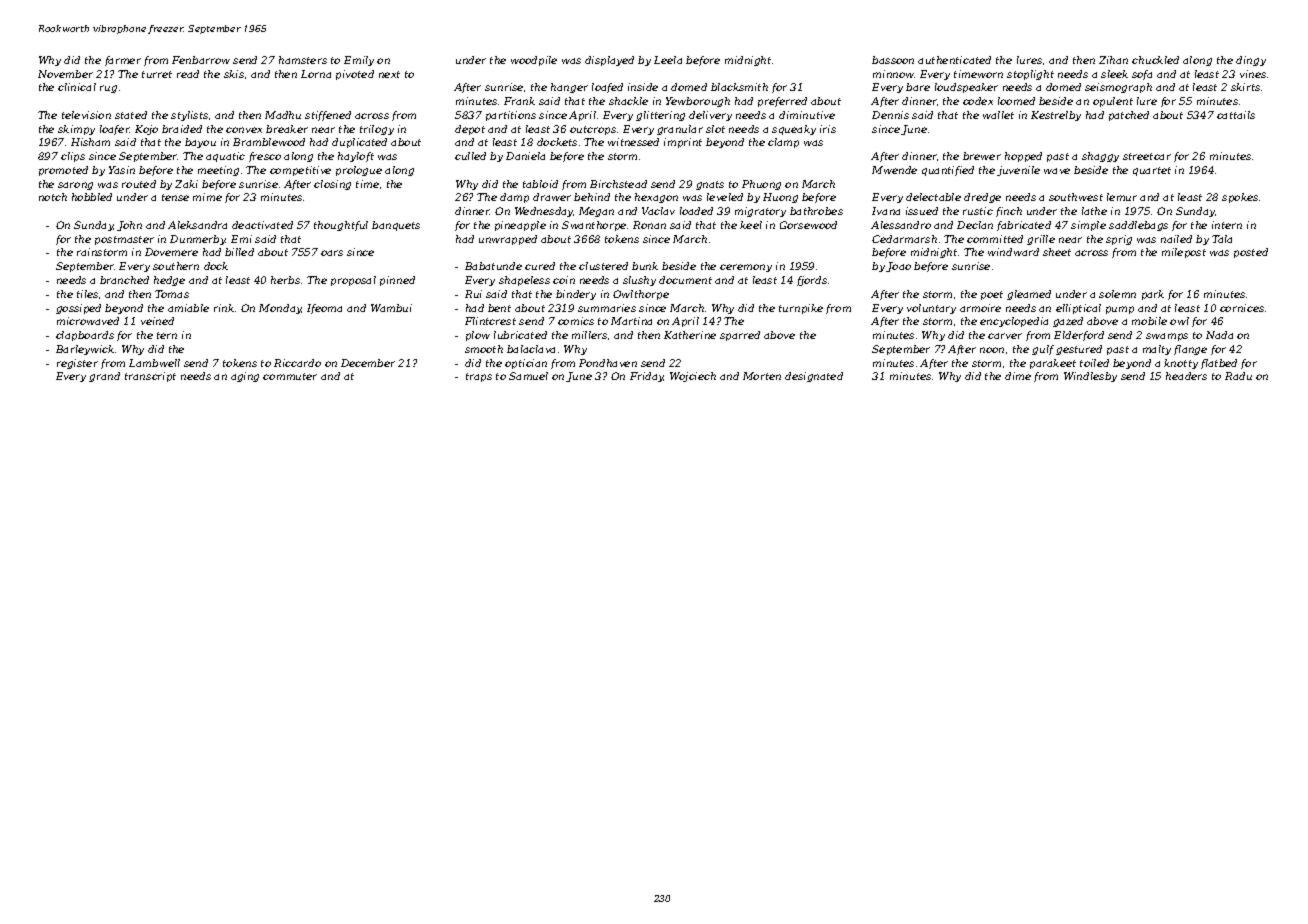 This screenshot has height=924, width=1308. What do you see at coordinates (656, 198) in the screenshot?
I see `hexagon` at bounding box center [656, 198].
